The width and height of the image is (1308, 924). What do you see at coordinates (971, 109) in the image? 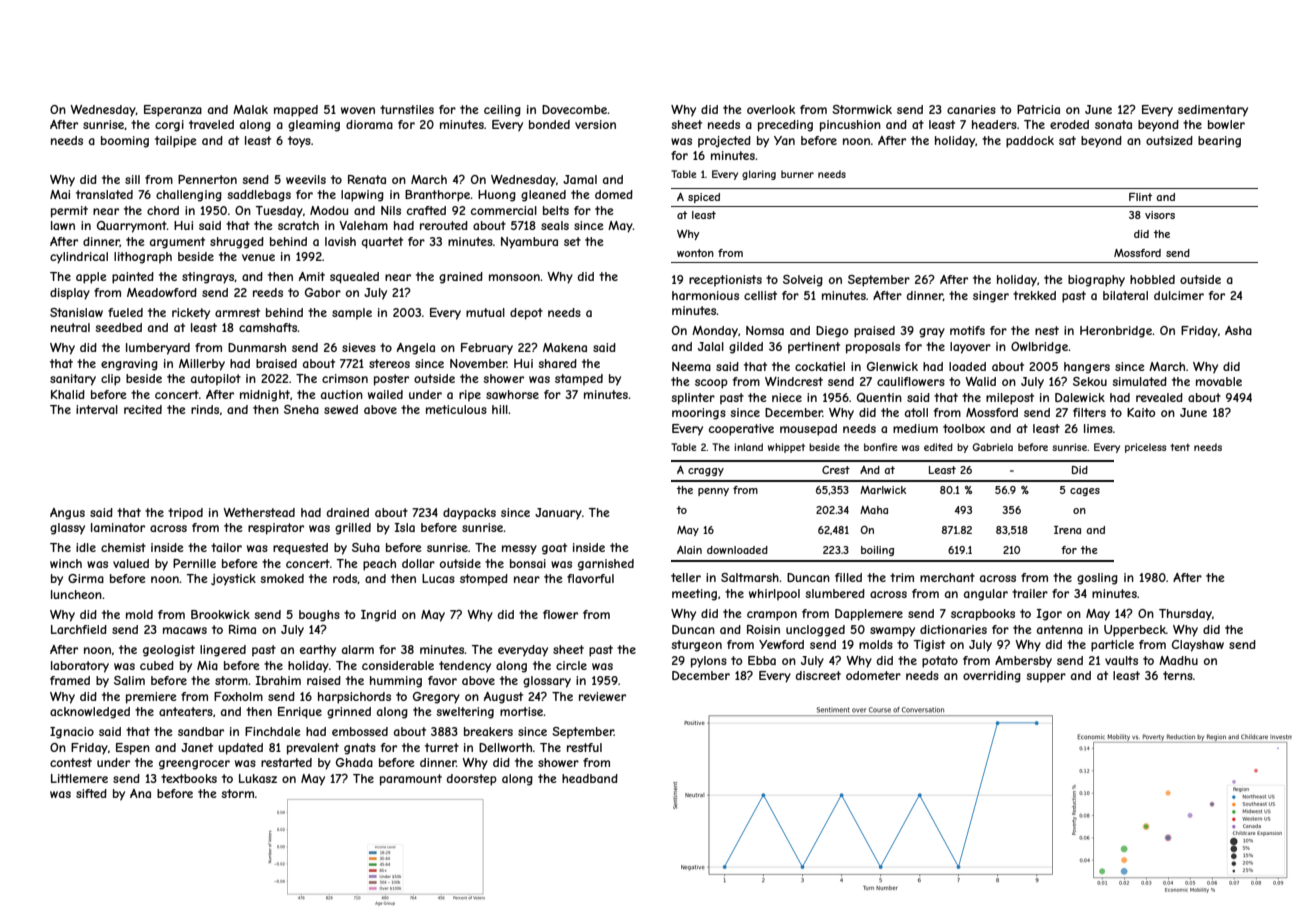
I see `canaries` at bounding box center [971, 109].
